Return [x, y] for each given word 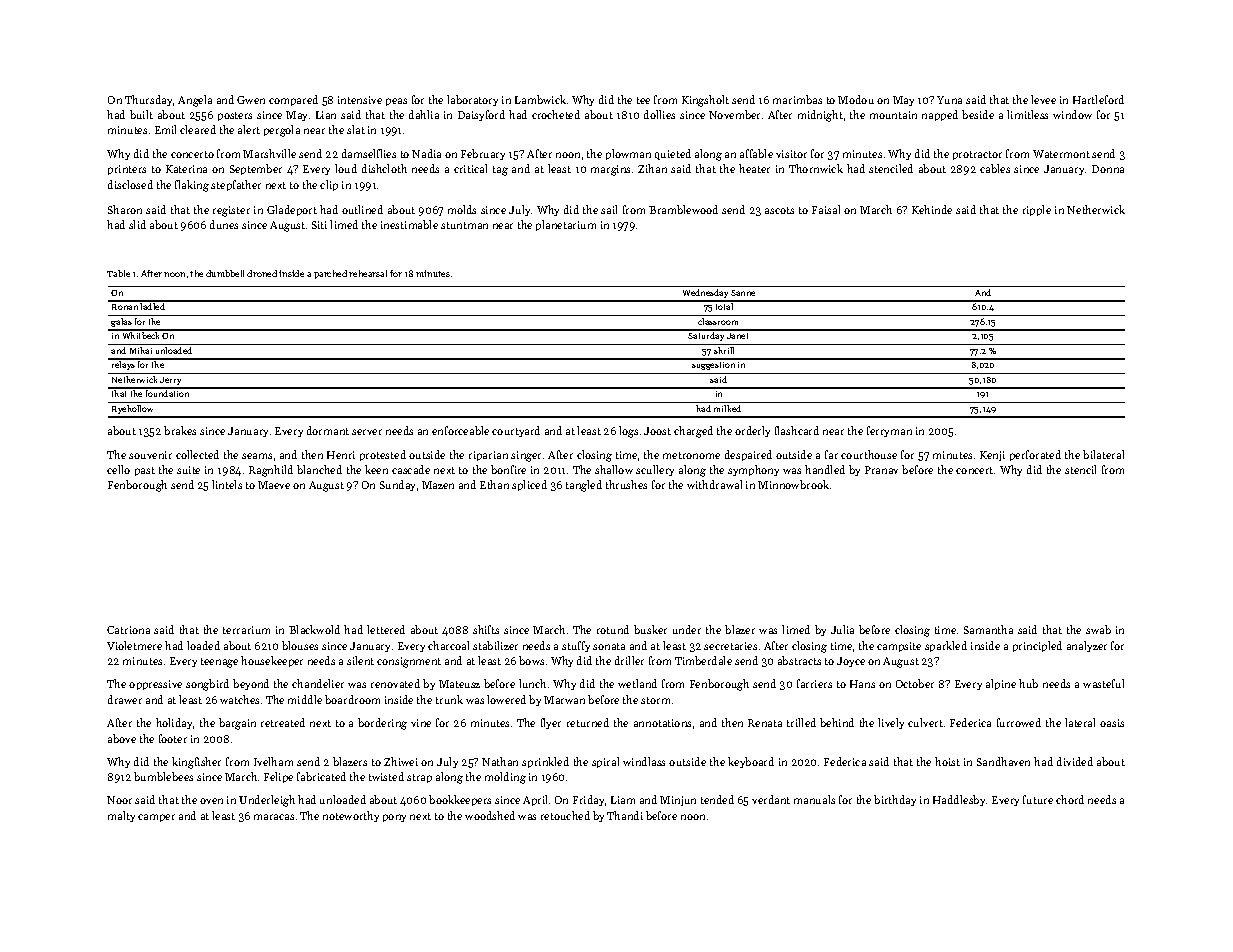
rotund [613, 629]
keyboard [751, 762]
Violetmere [134, 645]
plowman [628, 154]
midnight [820, 116]
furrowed [1019, 722]
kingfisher [196, 763]
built [141, 114]
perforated [1035, 455]
